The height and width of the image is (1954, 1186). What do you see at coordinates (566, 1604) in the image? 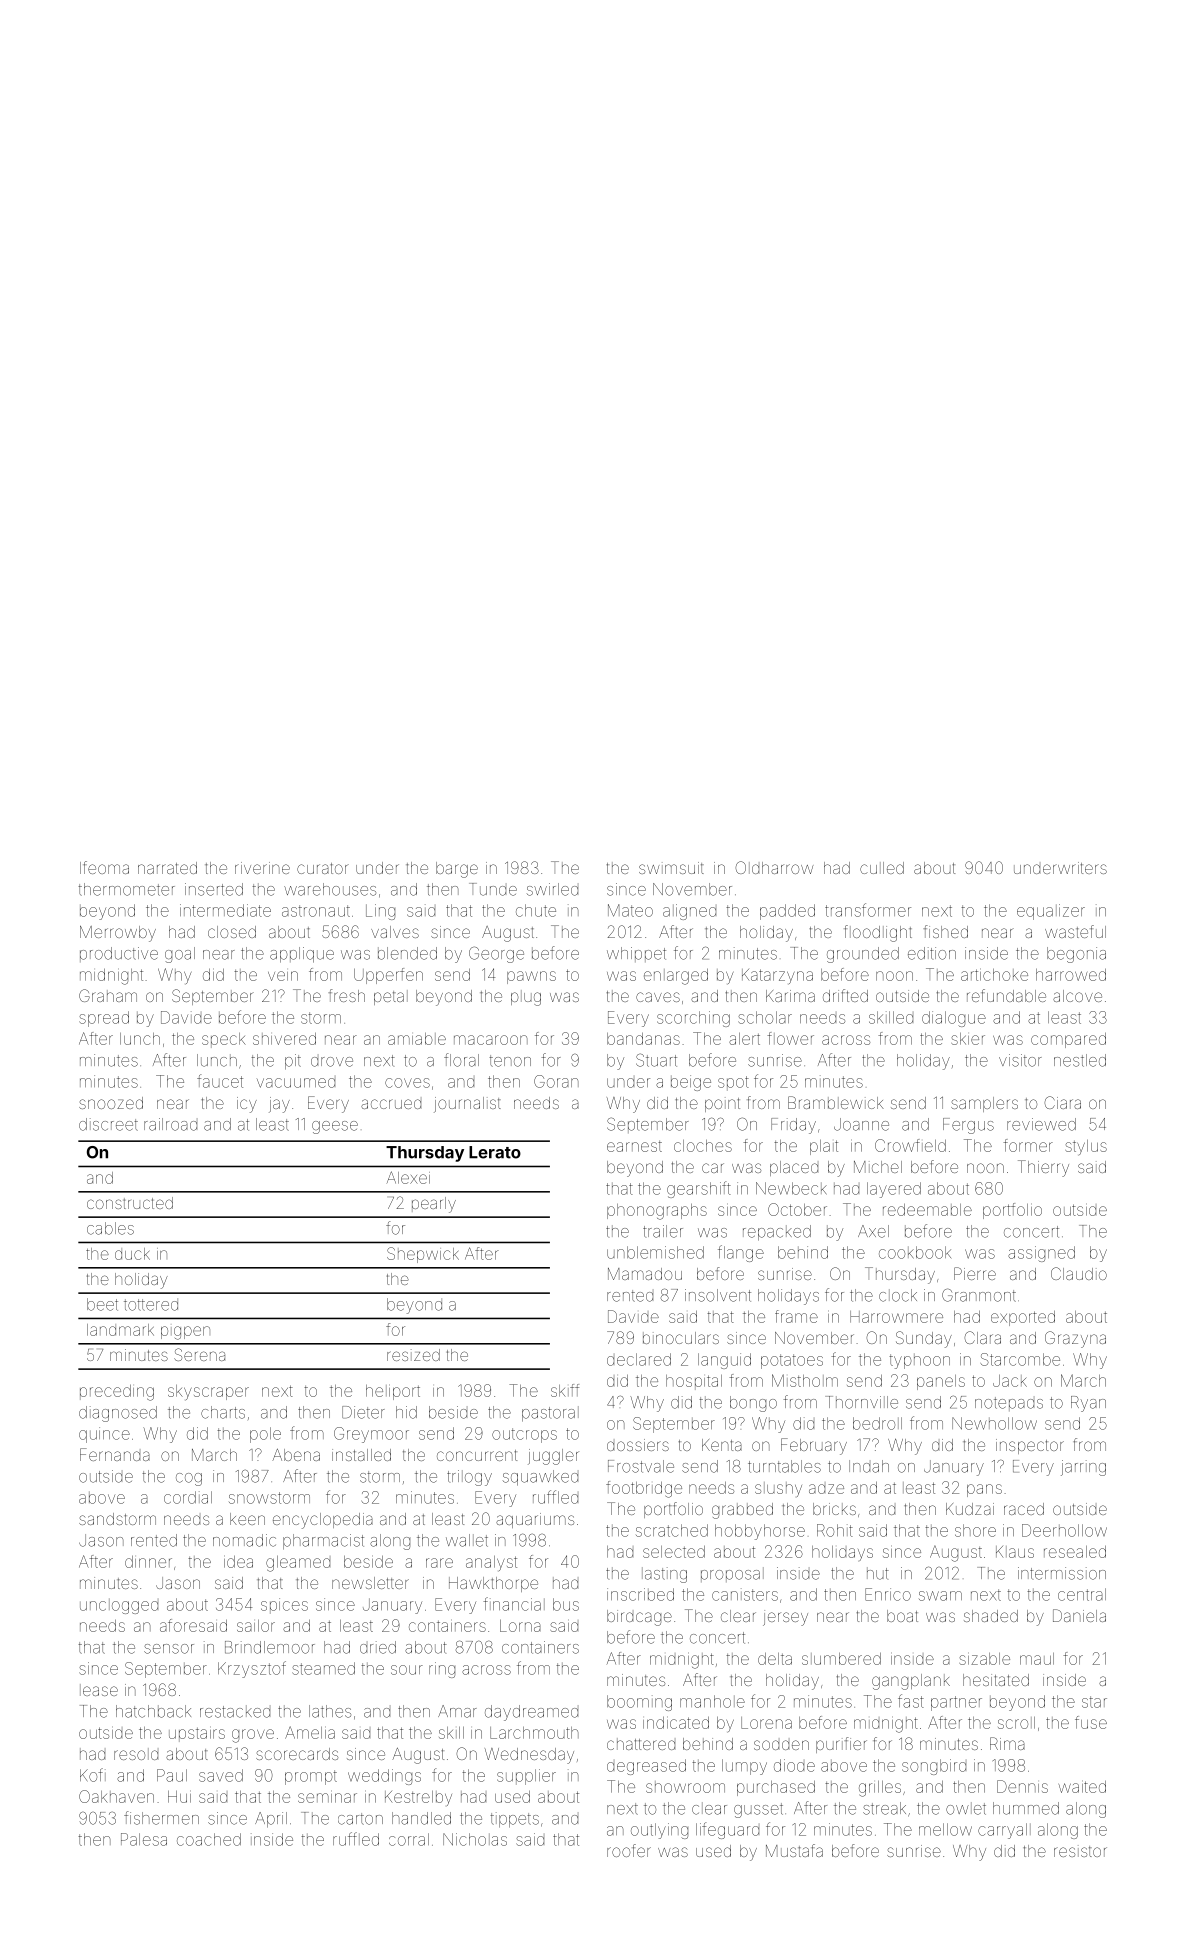
I see `bus` at bounding box center [566, 1604].
